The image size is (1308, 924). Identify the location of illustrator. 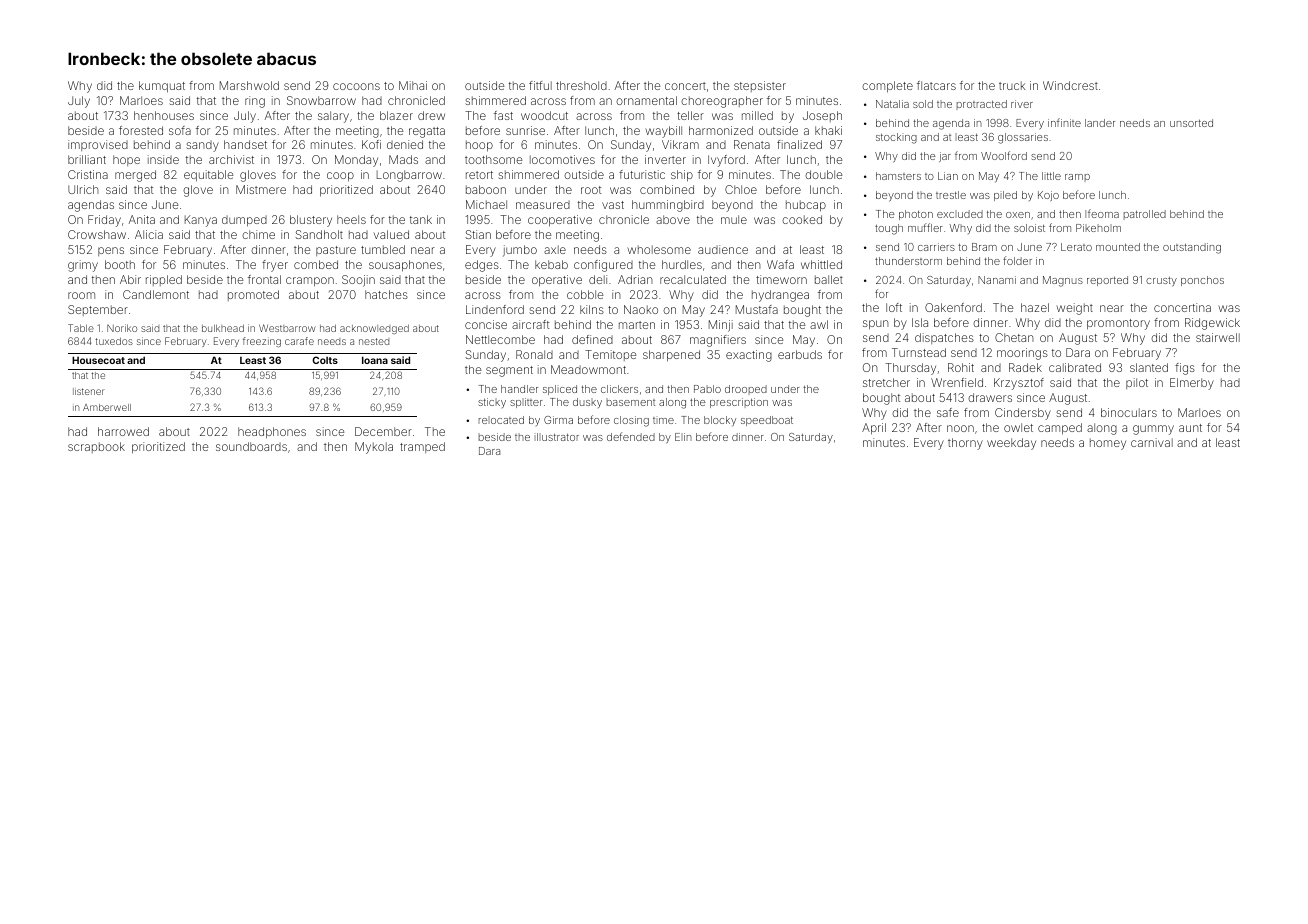
(557, 437).
